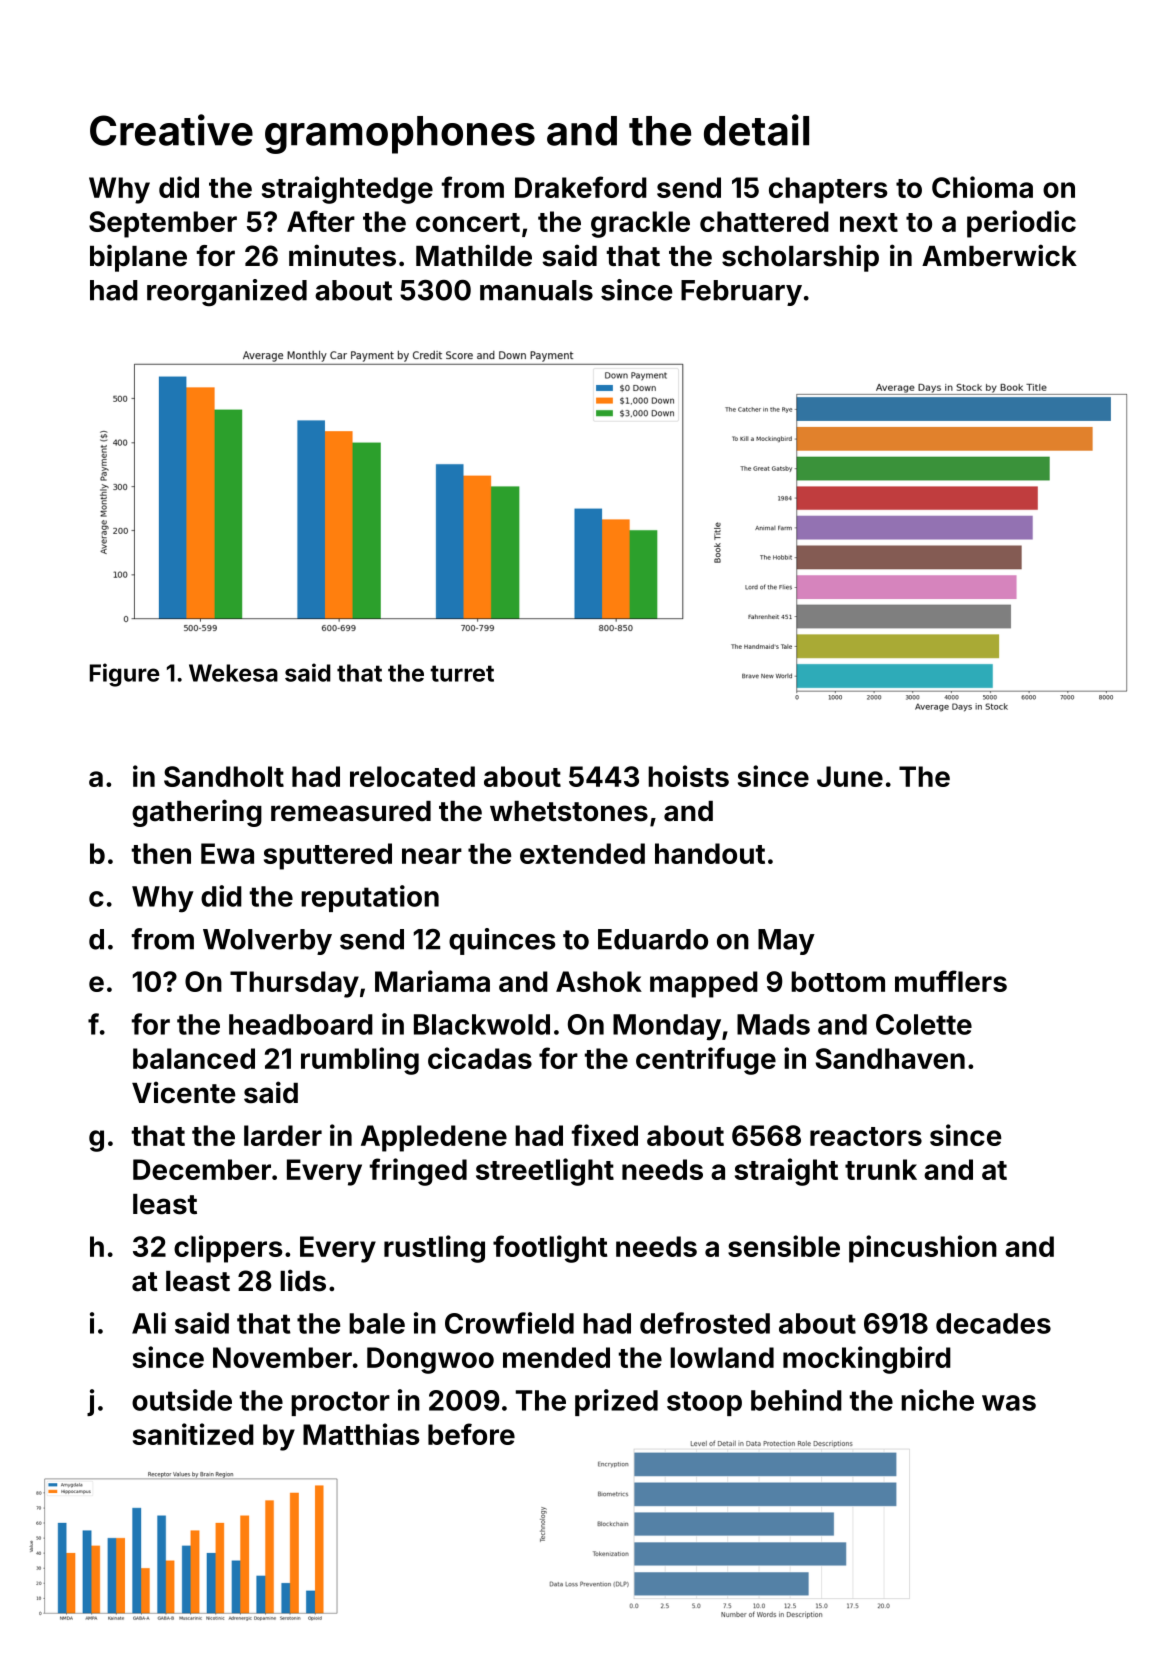 This screenshot has height=1654, width=1165. Describe the element at coordinates (462, 673) in the screenshot. I see `turret` at that location.
